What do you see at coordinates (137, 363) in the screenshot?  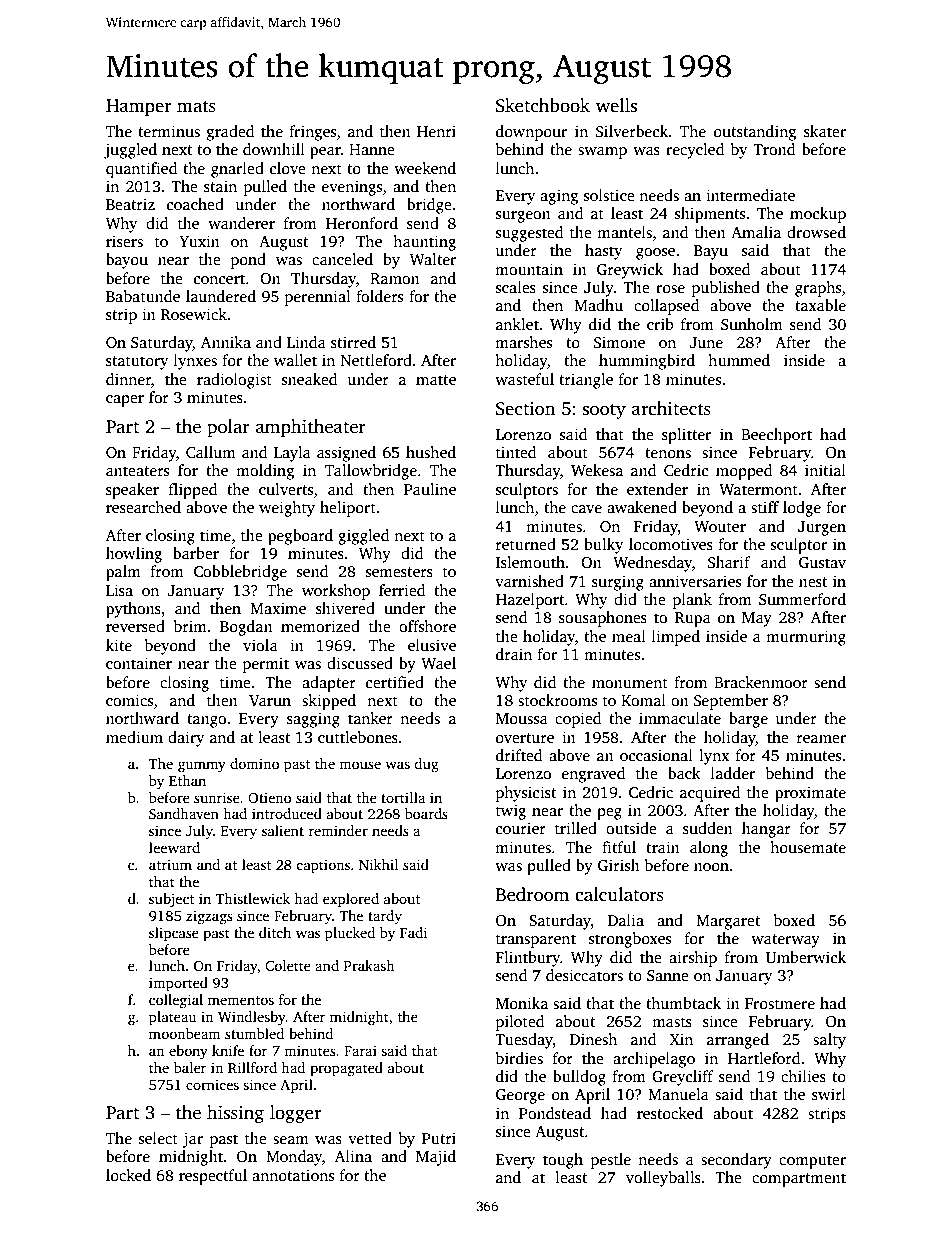 I see `statutory` at bounding box center [137, 363].
